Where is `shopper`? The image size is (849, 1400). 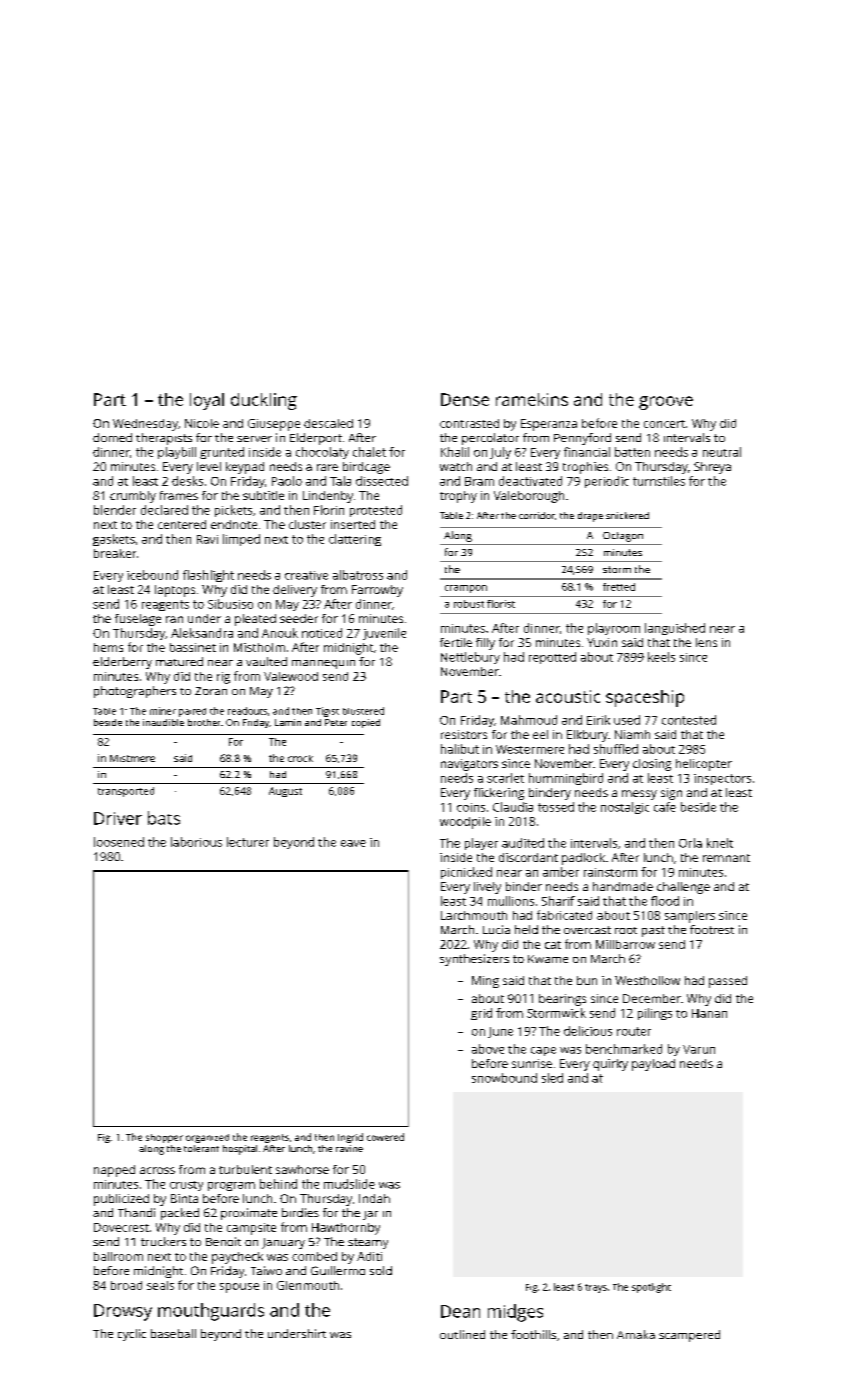
shopper is located at coordinates (164, 1138).
